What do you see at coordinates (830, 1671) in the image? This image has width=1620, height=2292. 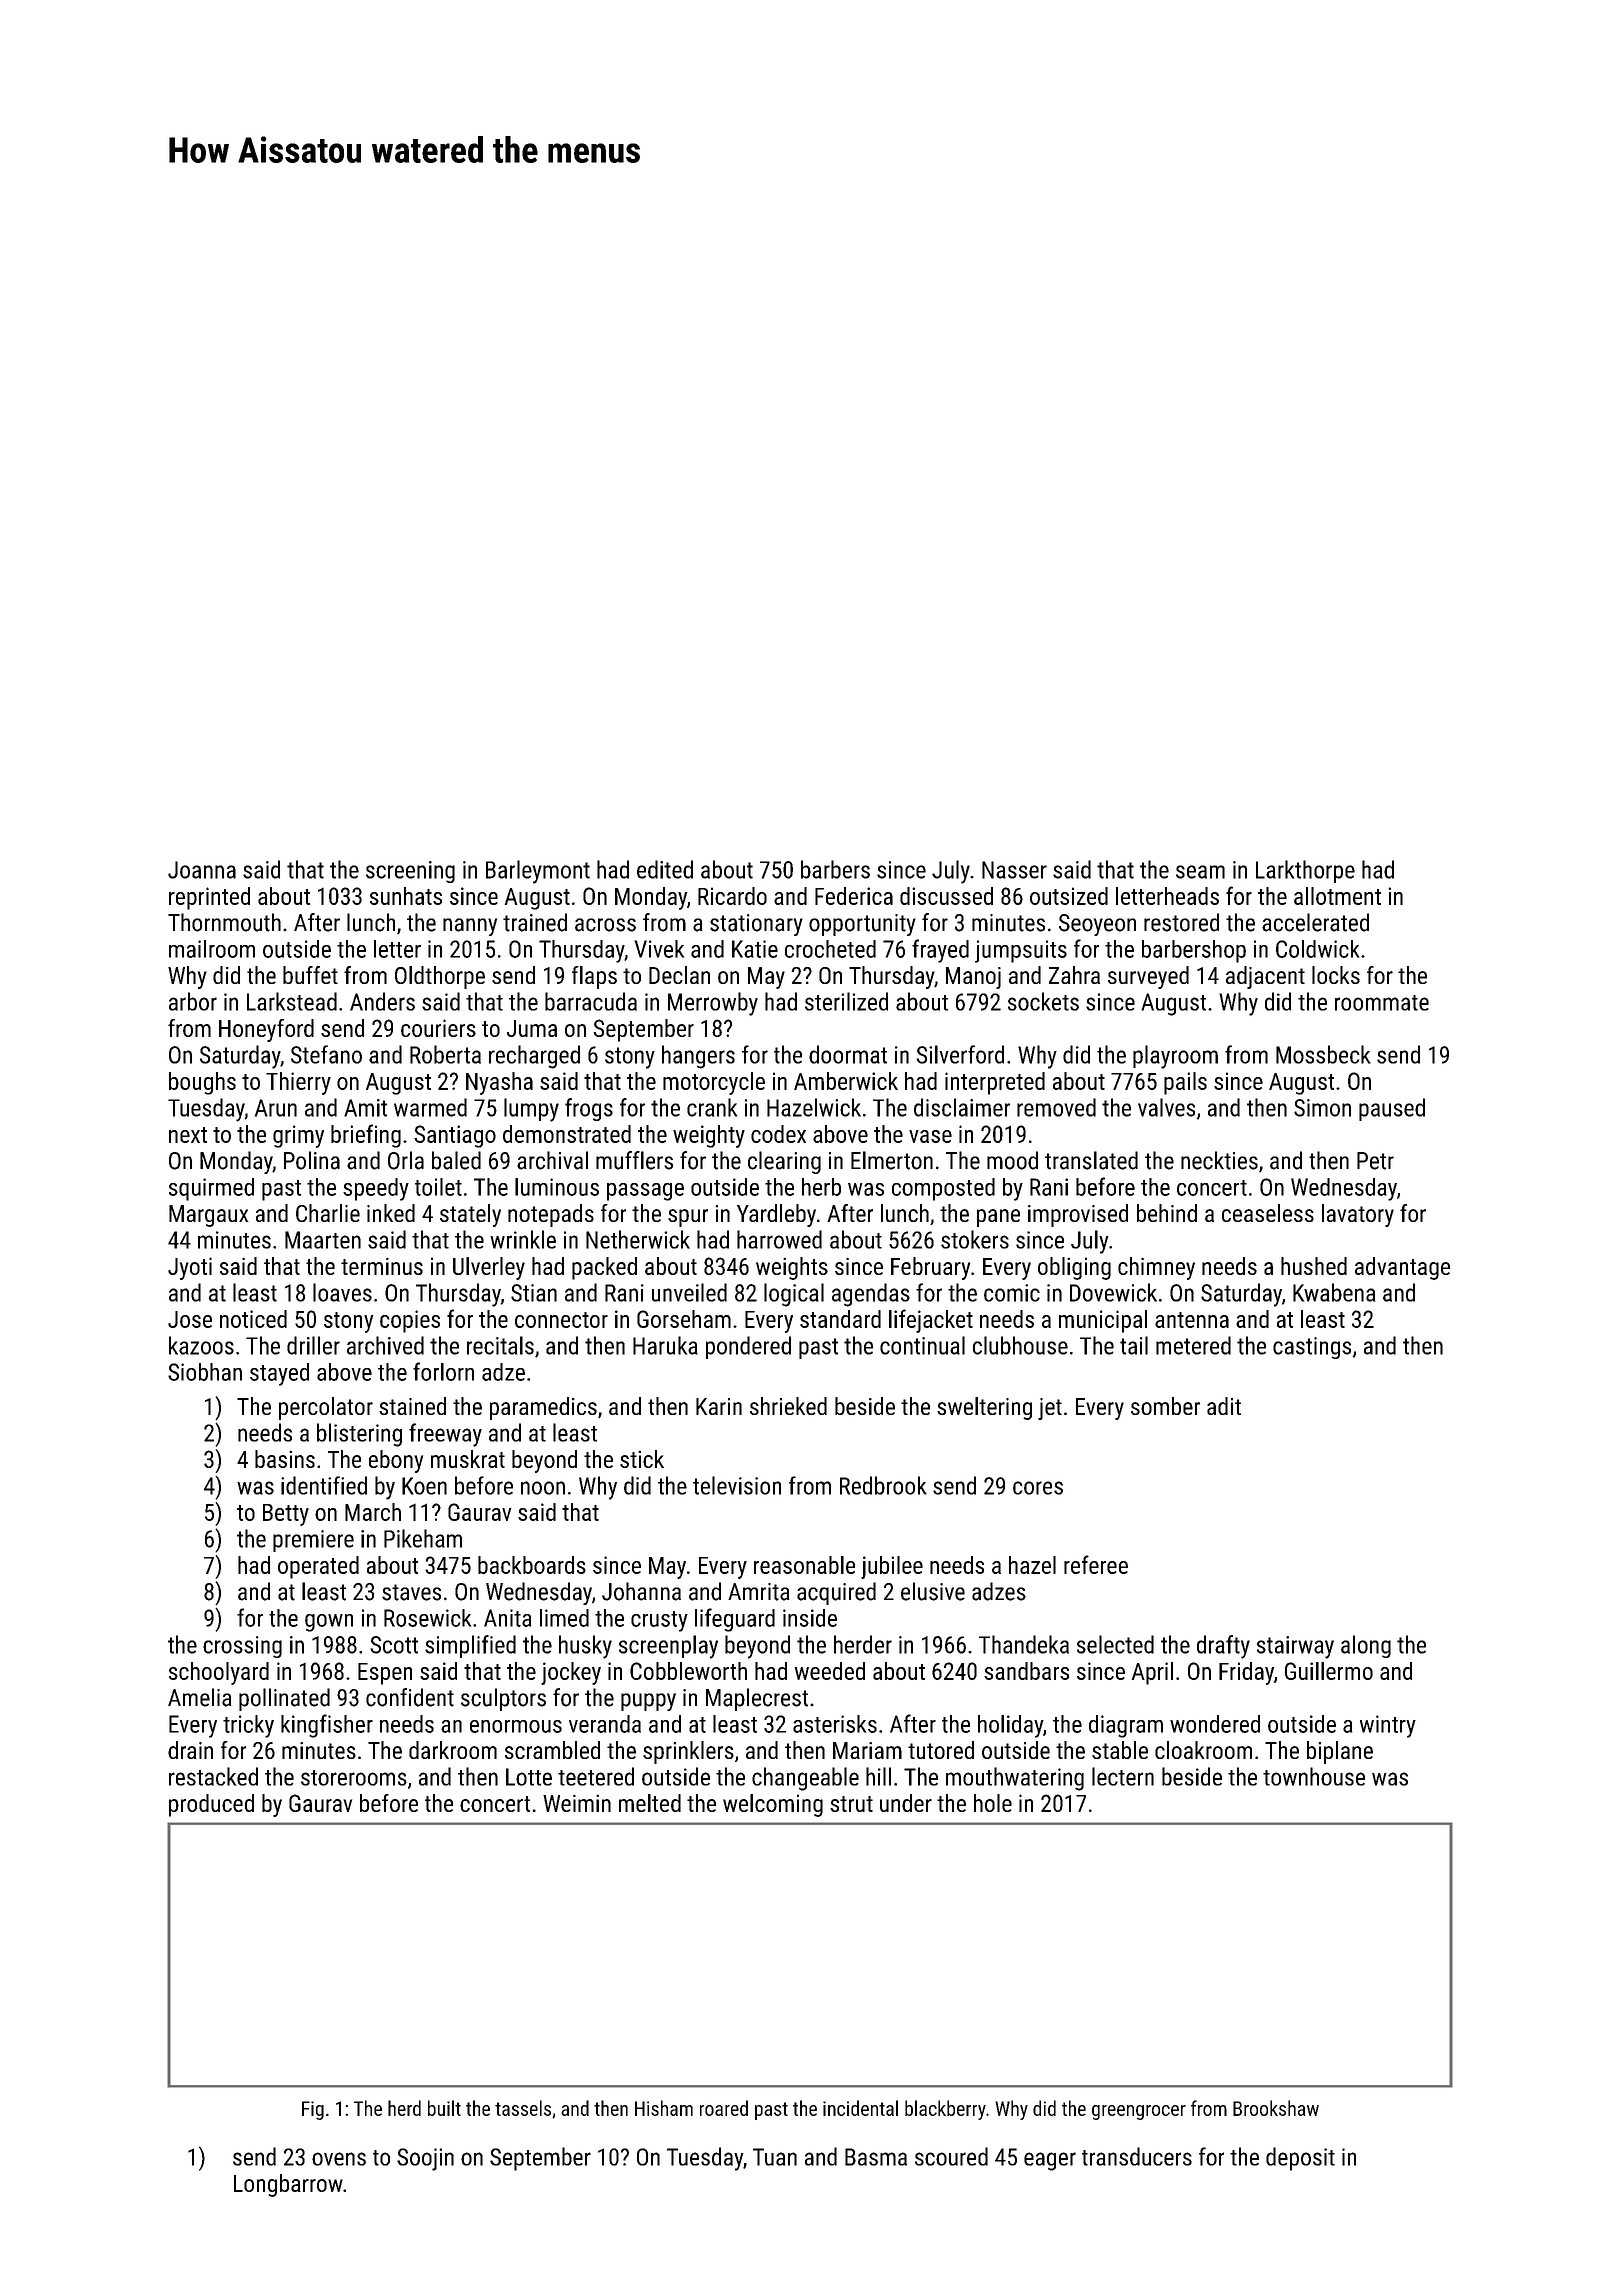 I see `weeded` at bounding box center [830, 1671].
